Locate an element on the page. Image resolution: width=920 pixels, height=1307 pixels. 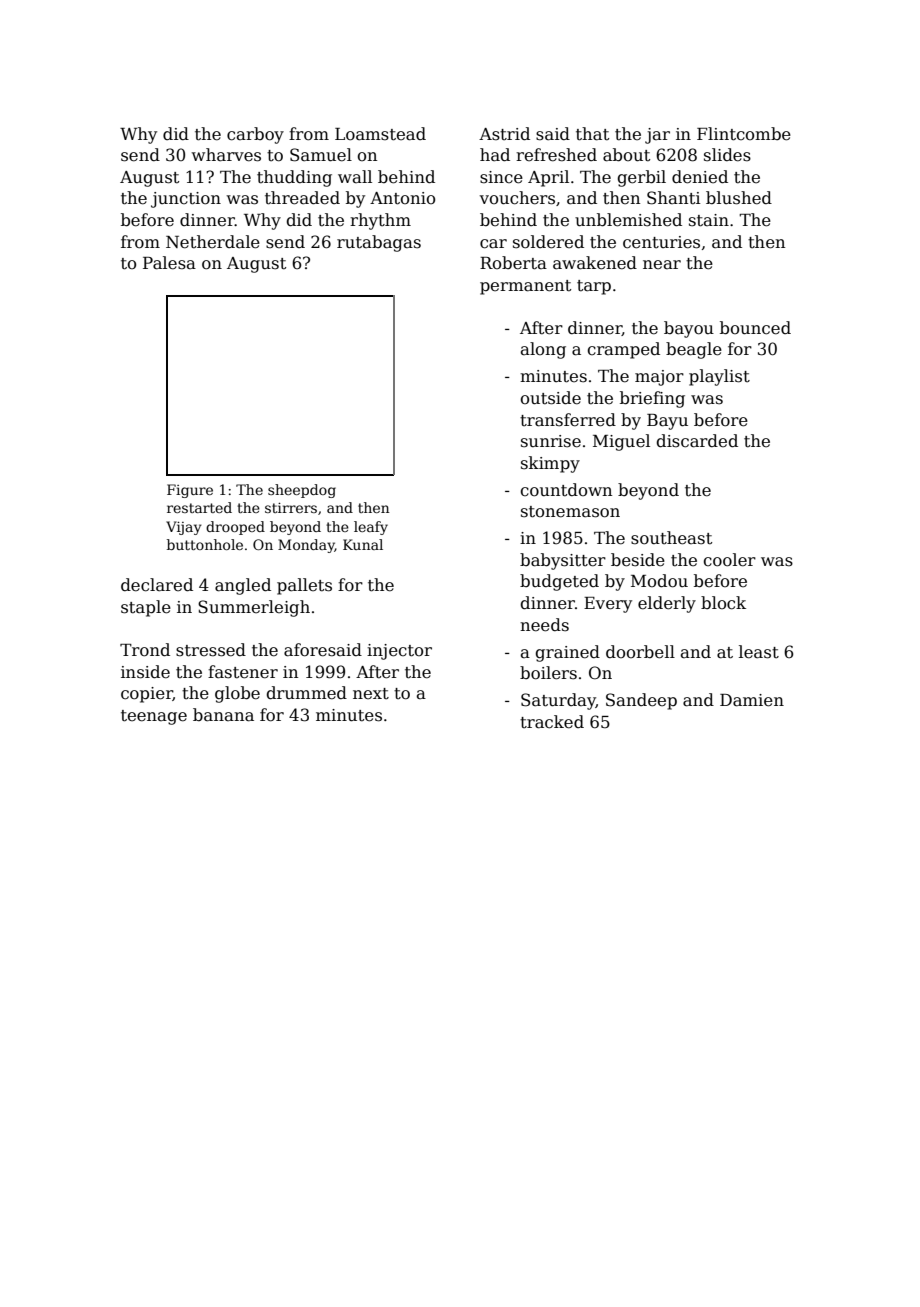
Flintcombe is located at coordinates (744, 134).
